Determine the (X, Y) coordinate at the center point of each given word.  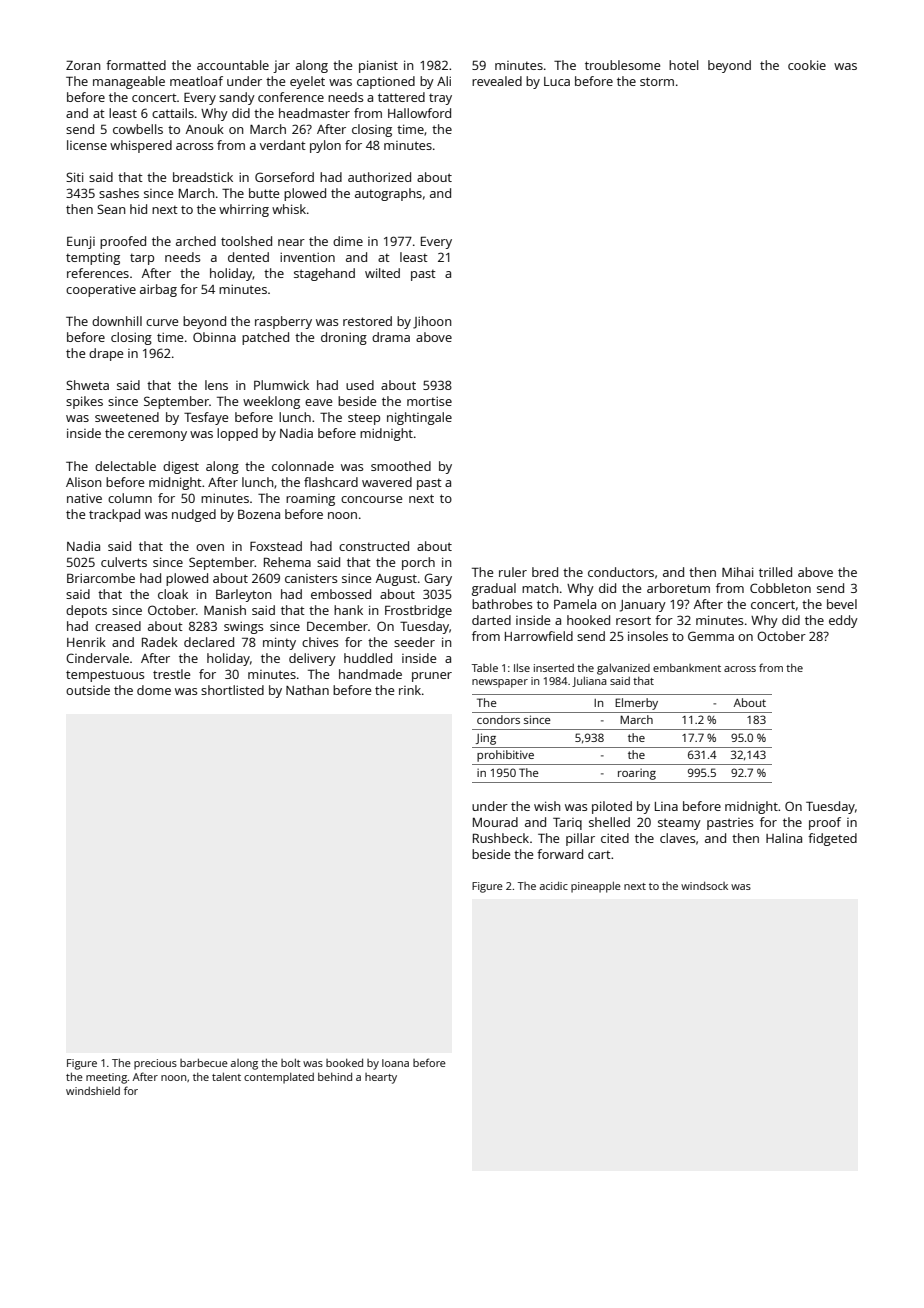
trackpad (114, 515)
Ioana (395, 1063)
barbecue (204, 1062)
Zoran (83, 65)
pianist (378, 66)
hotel (683, 65)
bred (545, 572)
